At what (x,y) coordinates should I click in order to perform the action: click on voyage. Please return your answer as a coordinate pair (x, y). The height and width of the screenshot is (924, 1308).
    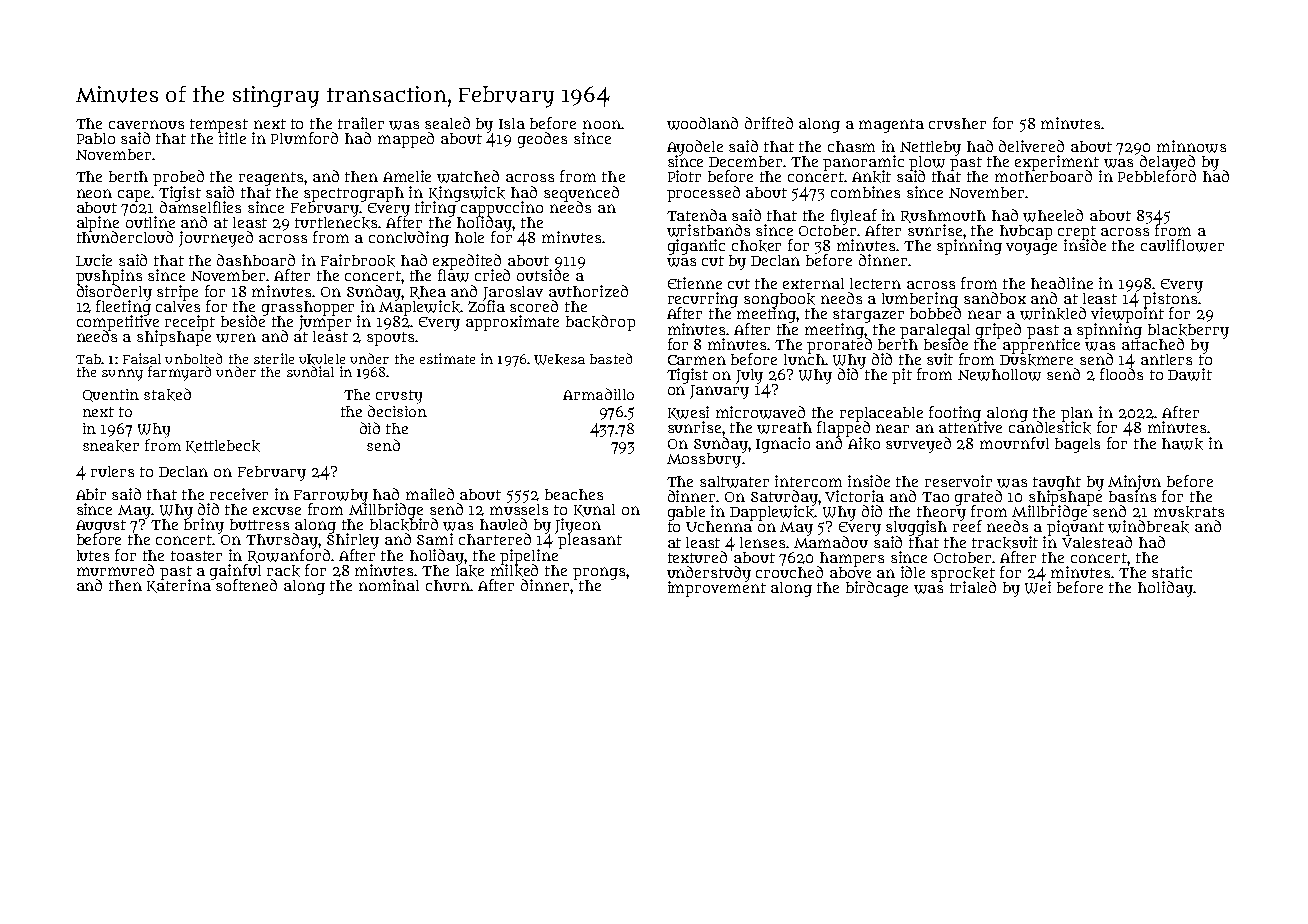
    Looking at the image, I should click on (1031, 249).
